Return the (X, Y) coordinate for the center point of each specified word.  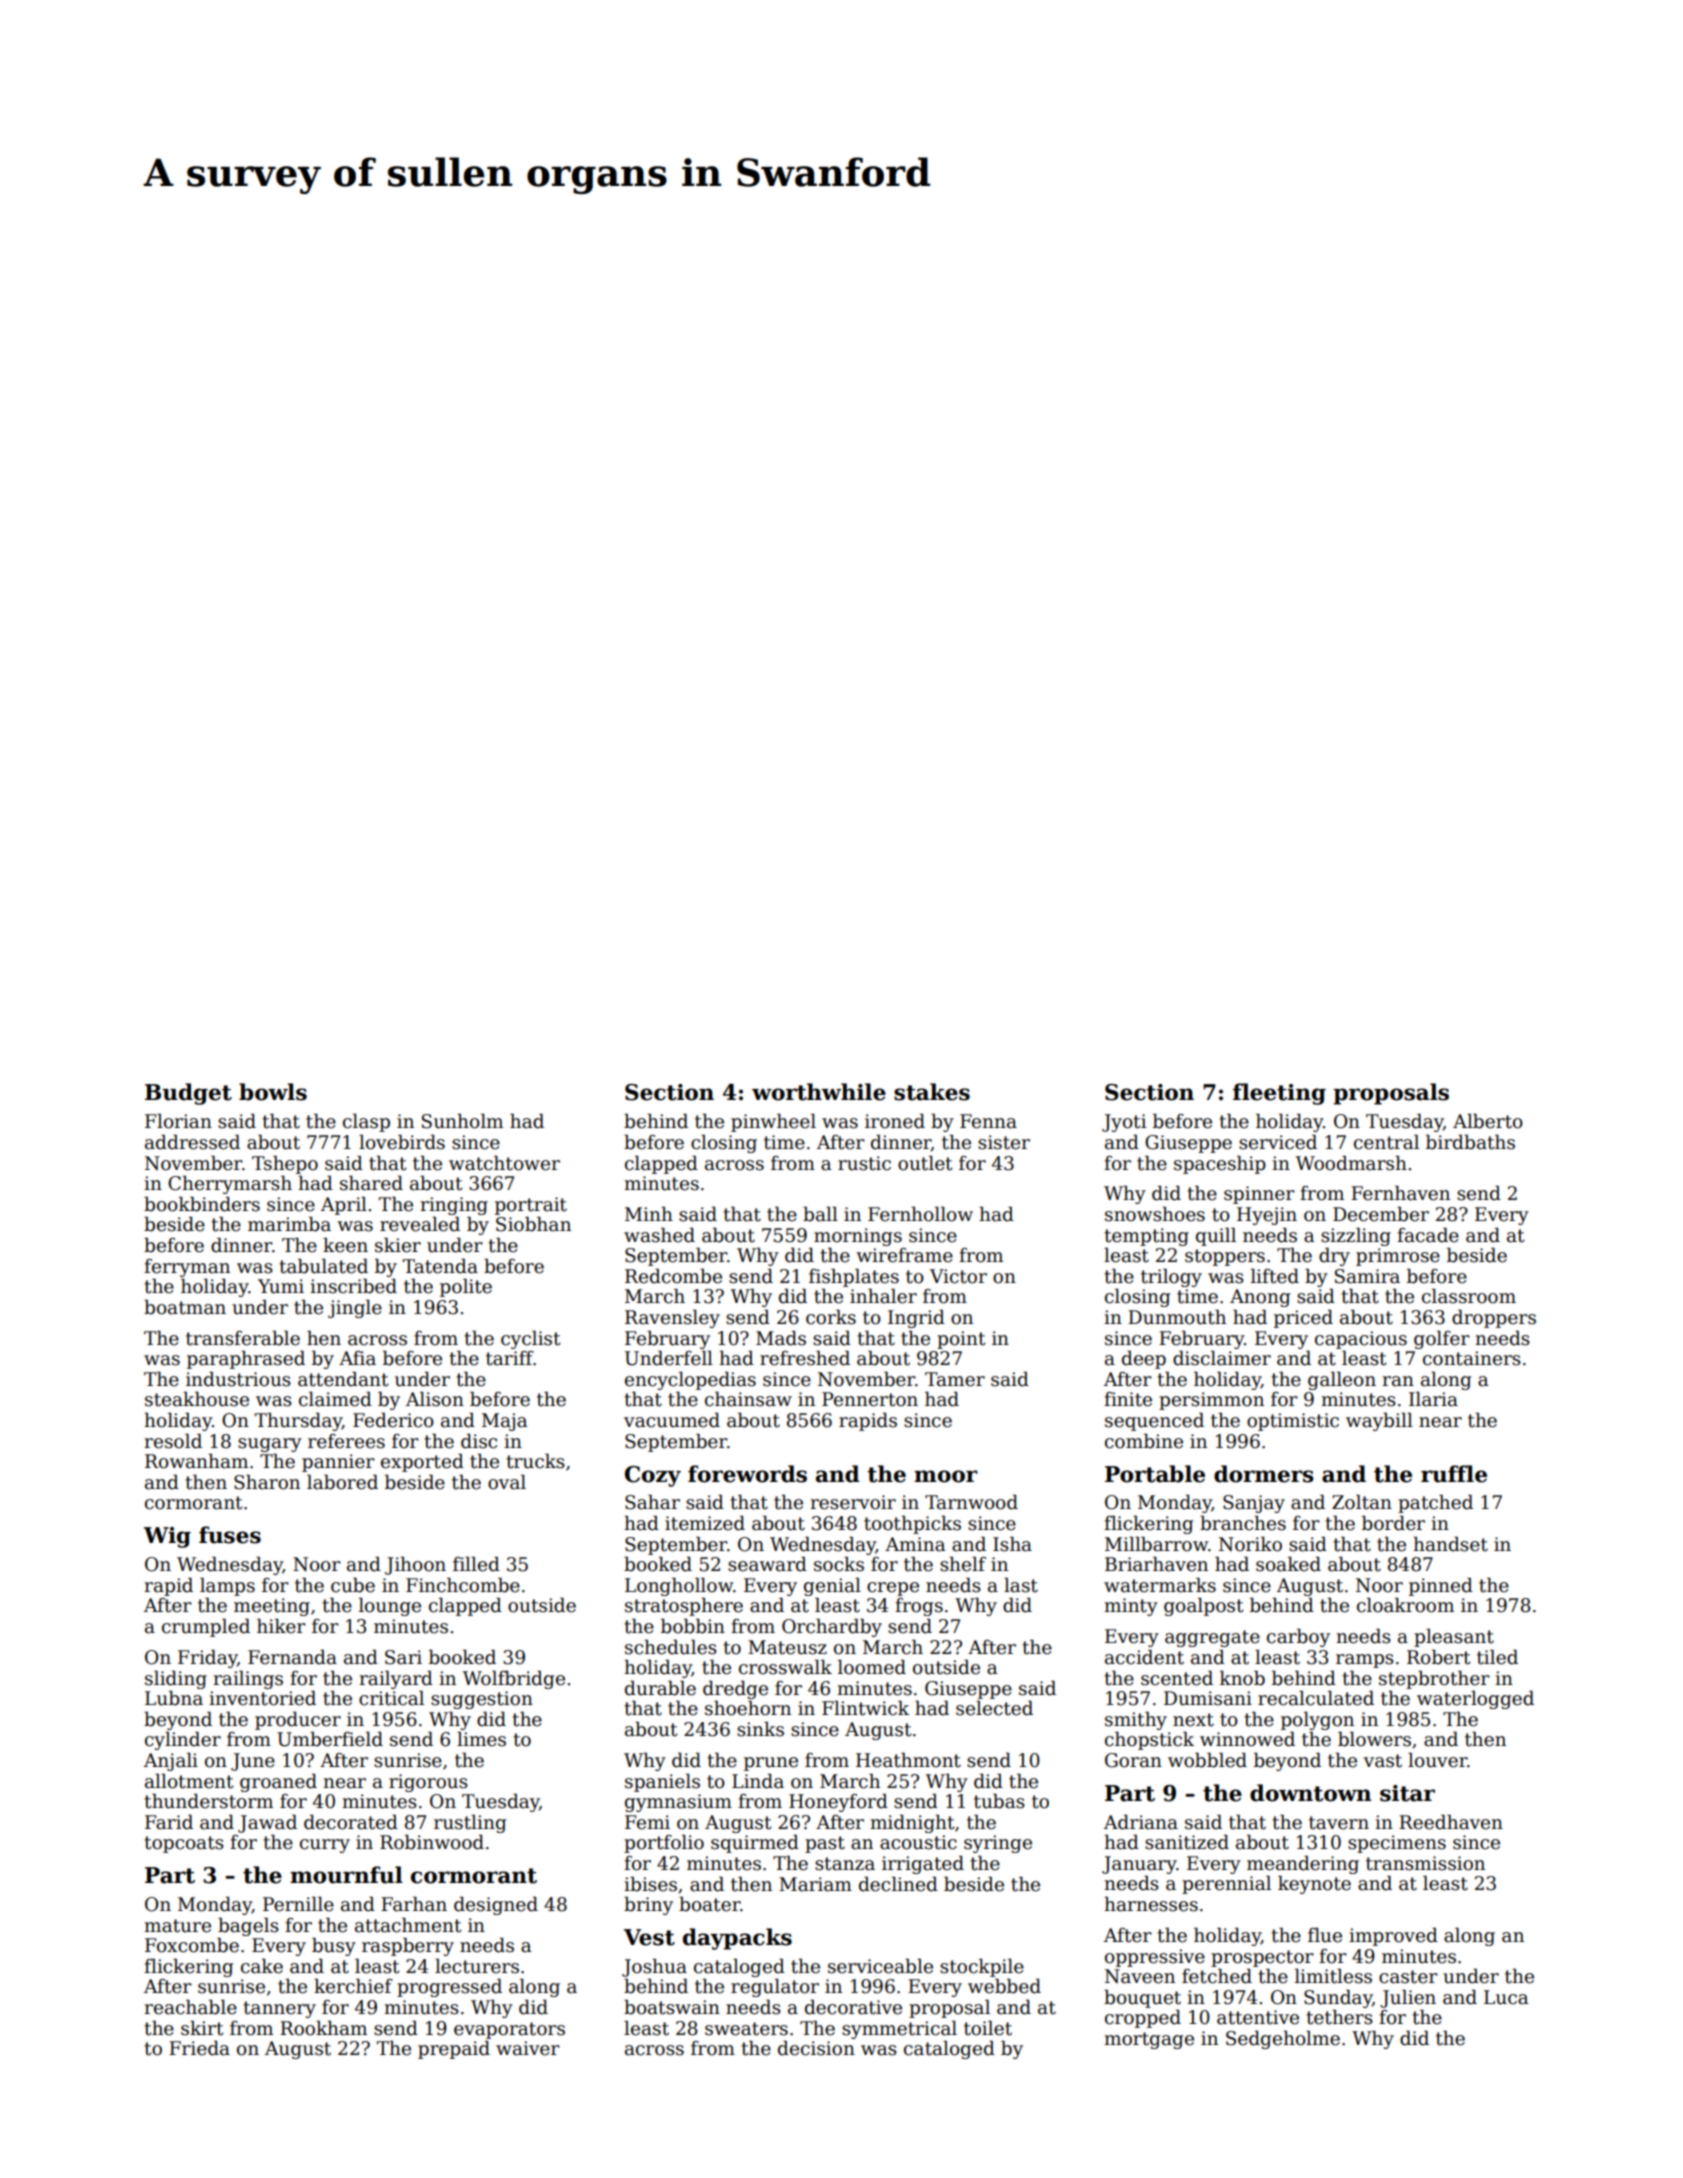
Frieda (199, 2048)
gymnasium (678, 1803)
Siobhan (533, 1224)
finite (1128, 1399)
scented (1177, 1678)
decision (816, 2048)
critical (391, 1698)
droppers (1494, 1318)
